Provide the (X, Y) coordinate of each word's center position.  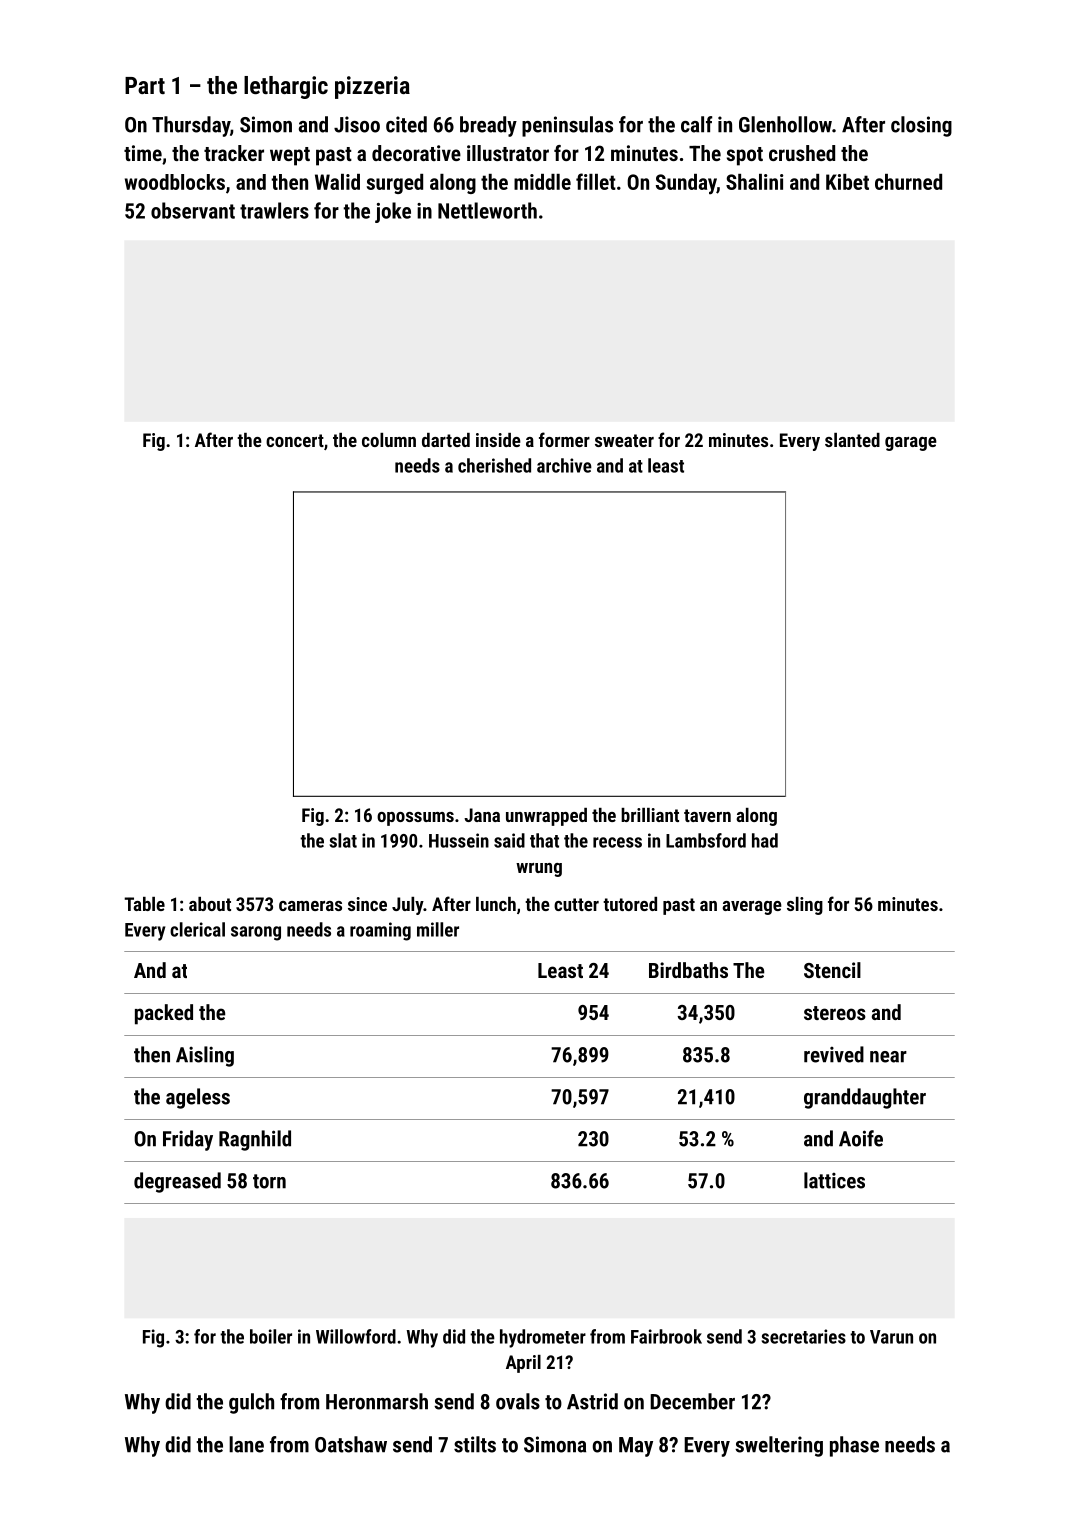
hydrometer (543, 1338)
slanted (852, 440)
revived (834, 1054)
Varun (891, 1337)
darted (446, 440)
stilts (475, 1444)
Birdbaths (688, 970)
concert (295, 440)
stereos (835, 1013)
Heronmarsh (377, 1401)
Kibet (847, 182)
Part (145, 85)
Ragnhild (255, 1140)
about (210, 904)
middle (542, 182)
